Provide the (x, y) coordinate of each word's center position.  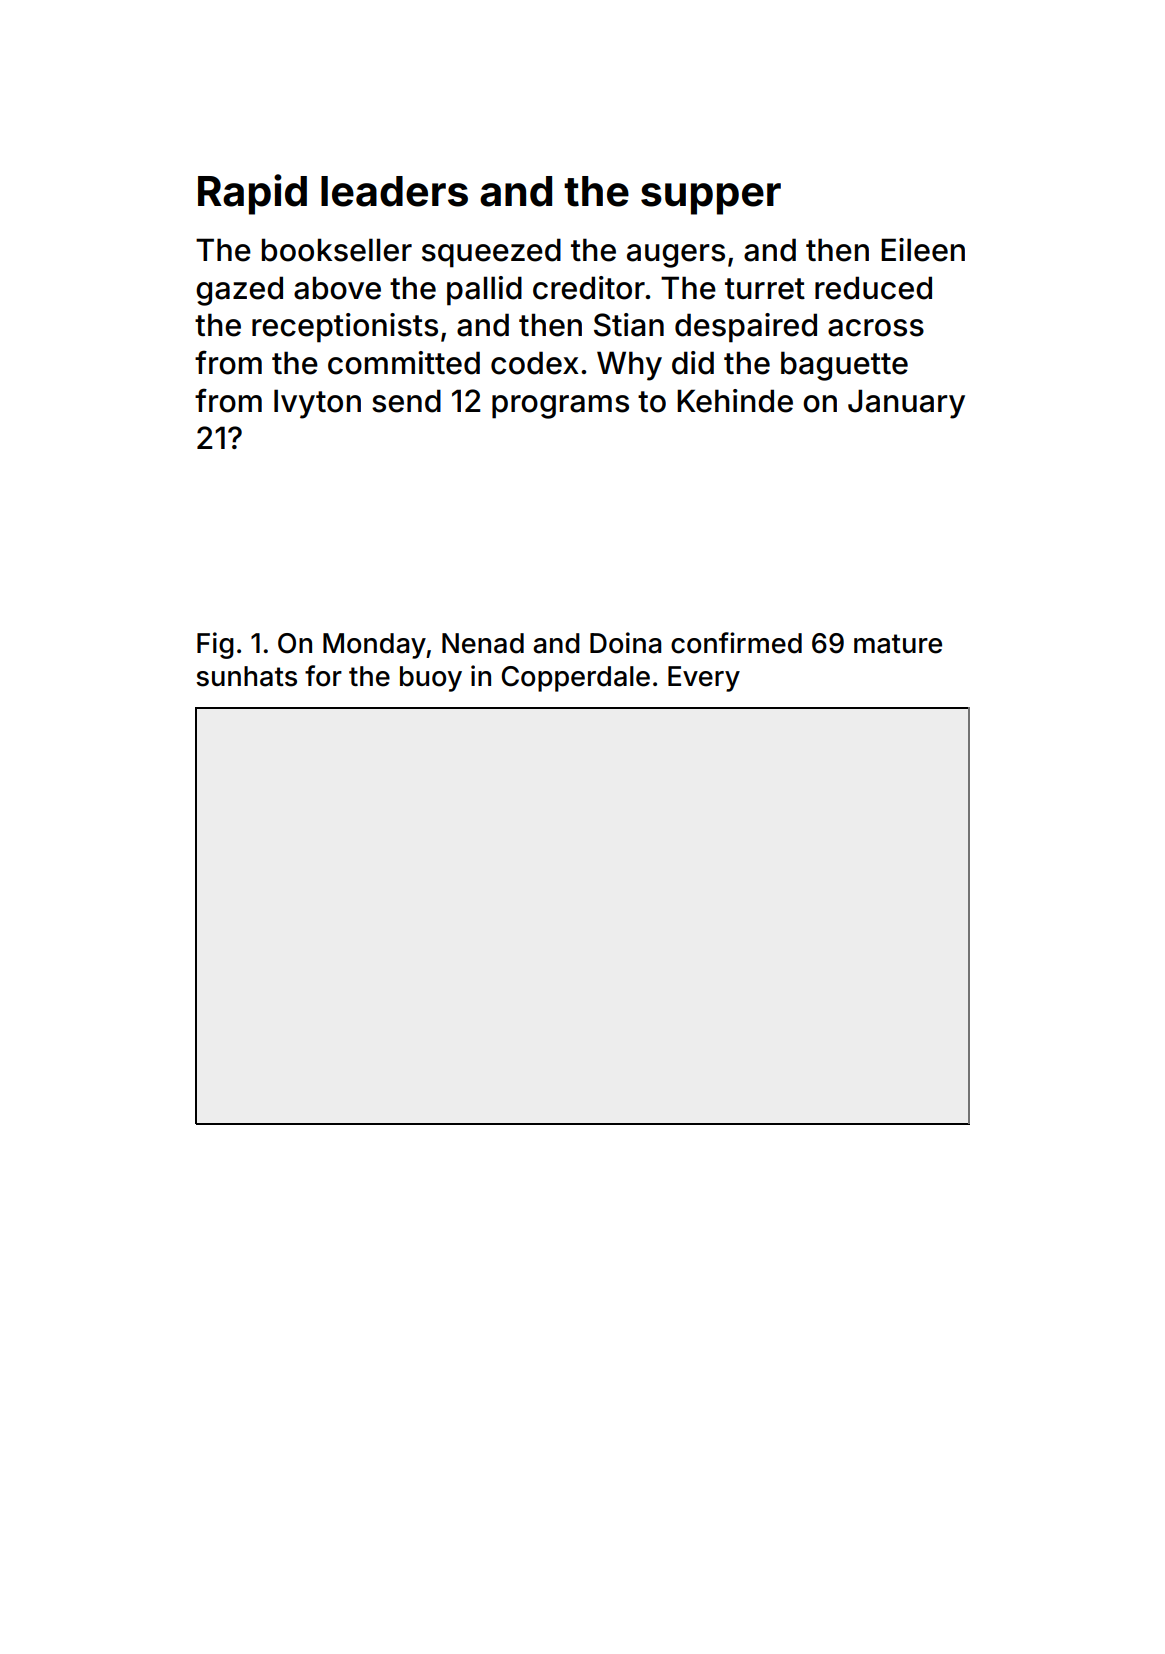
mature (898, 644)
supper (711, 199)
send (406, 401)
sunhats (246, 676)
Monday (374, 646)
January (906, 404)
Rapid (252, 194)
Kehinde (735, 401)
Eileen (923, 250)
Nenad (483, 643)
